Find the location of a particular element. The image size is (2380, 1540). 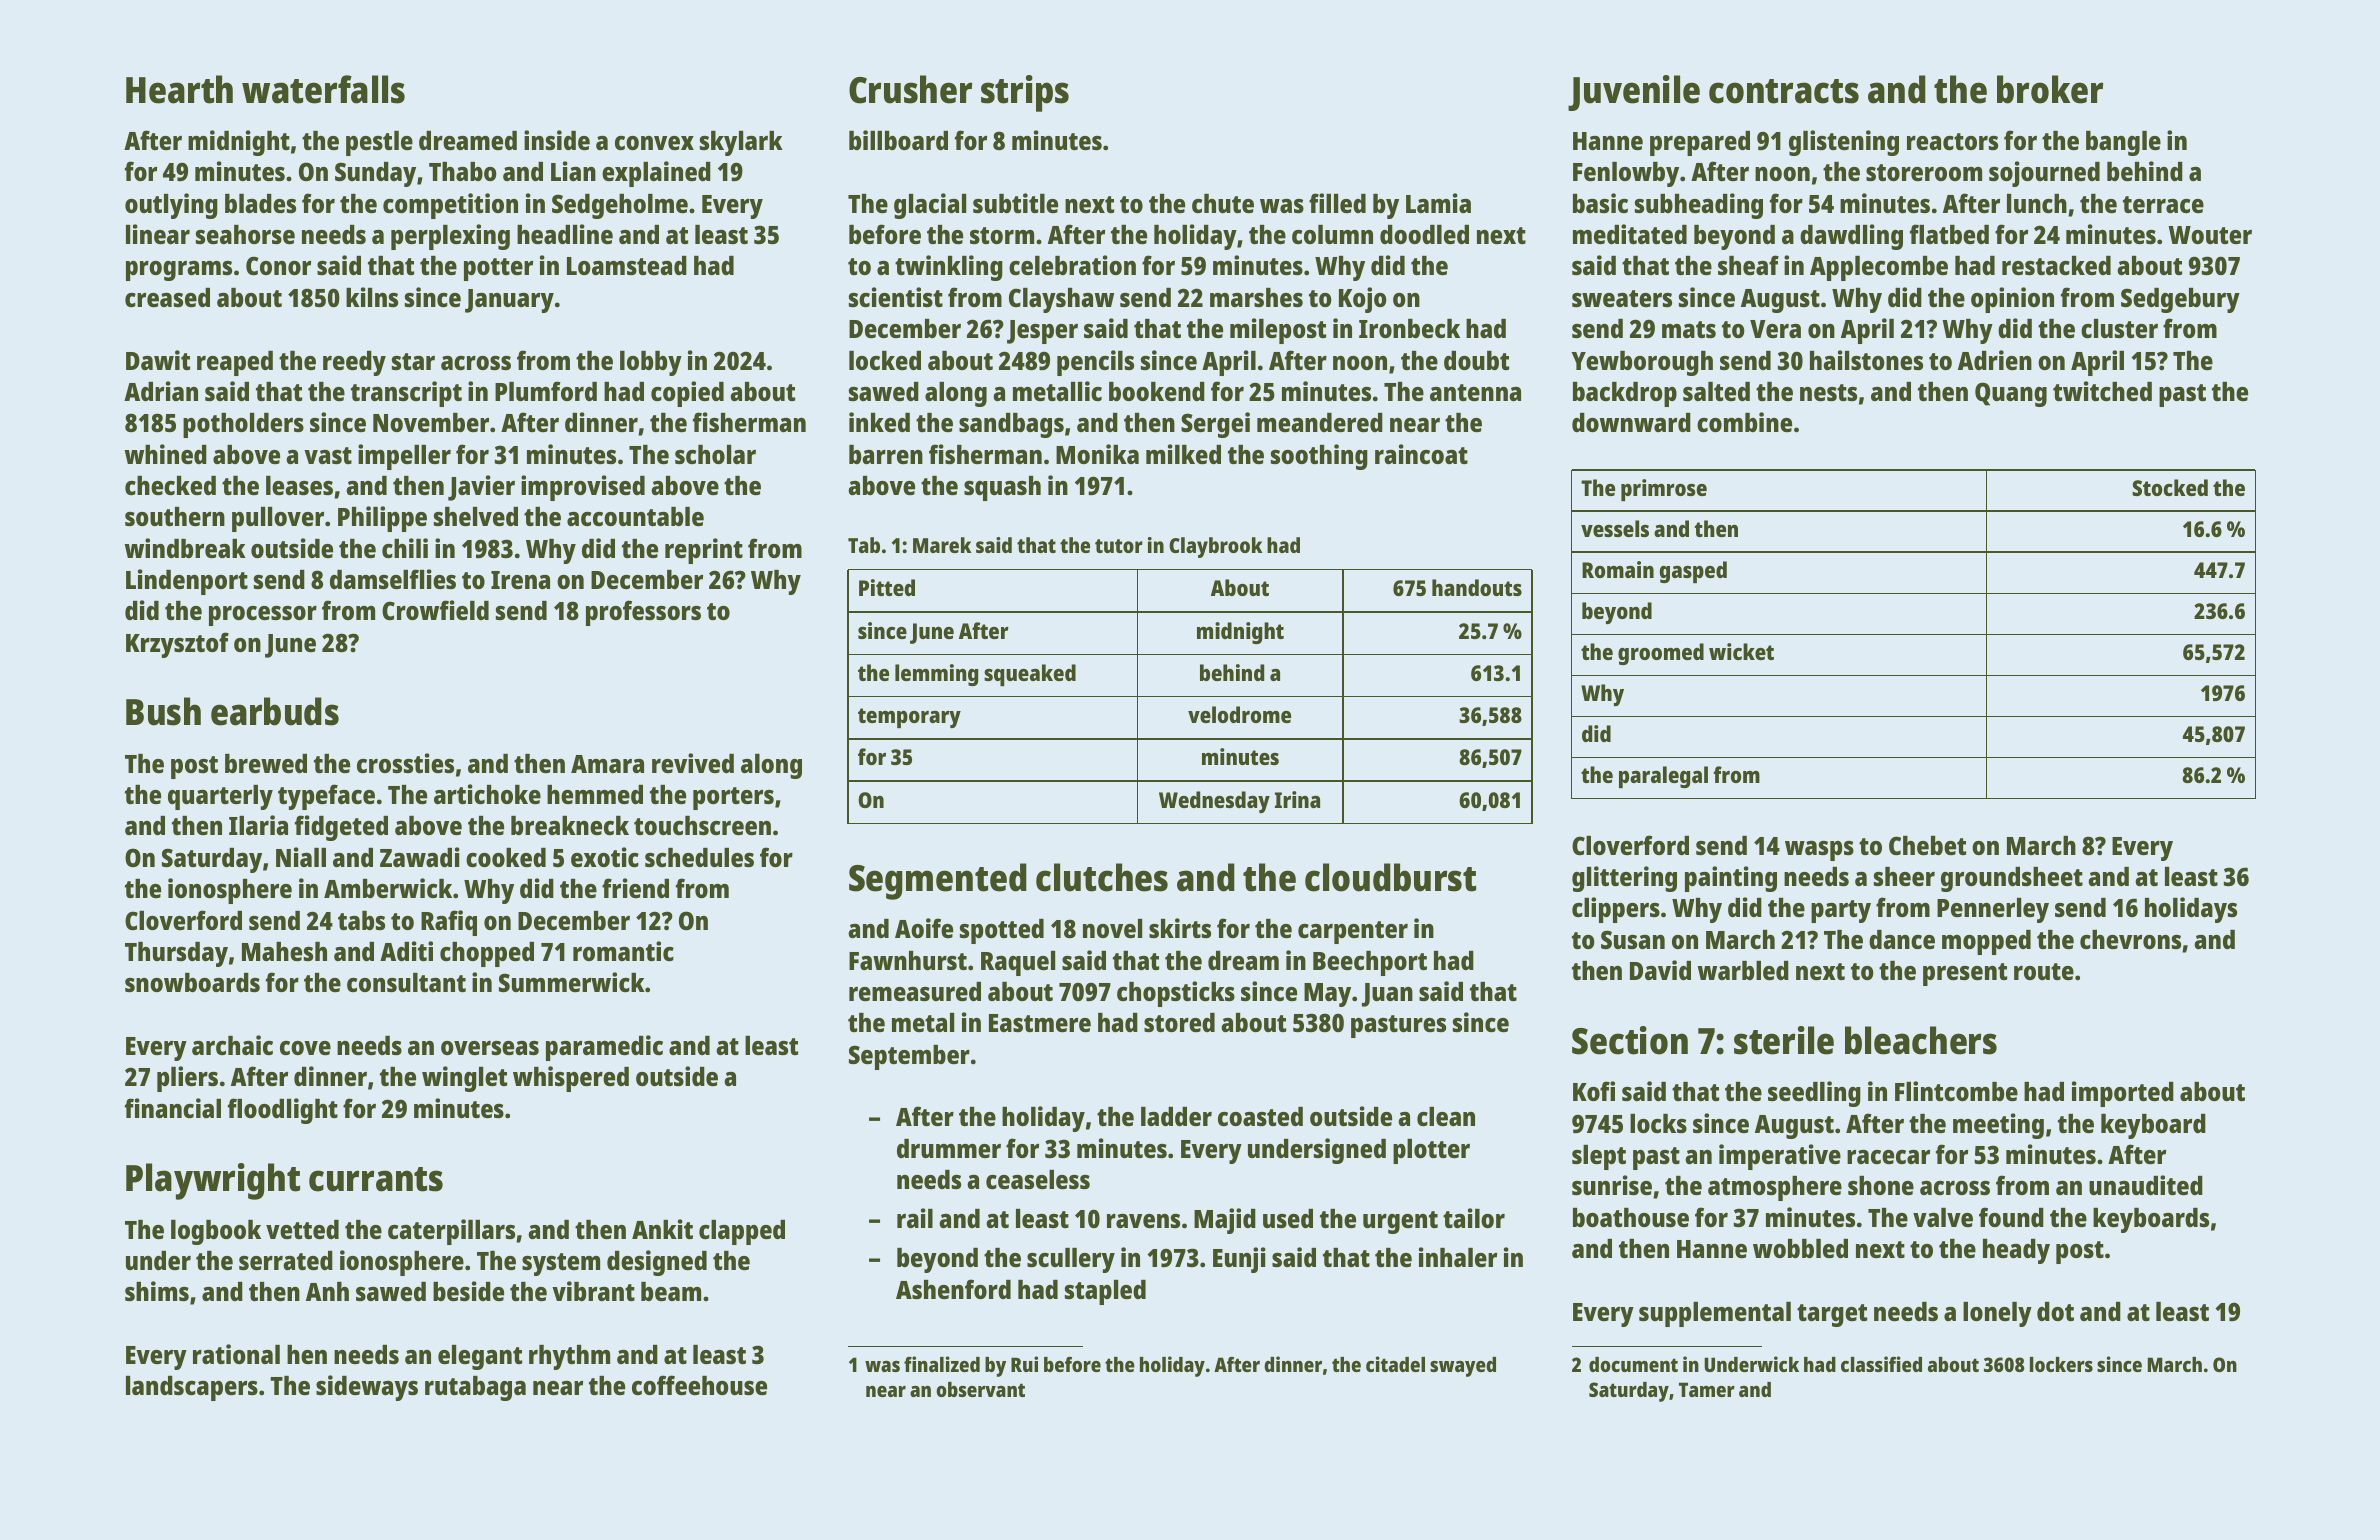

Claybrook is located at coordinates (1215, 547).
